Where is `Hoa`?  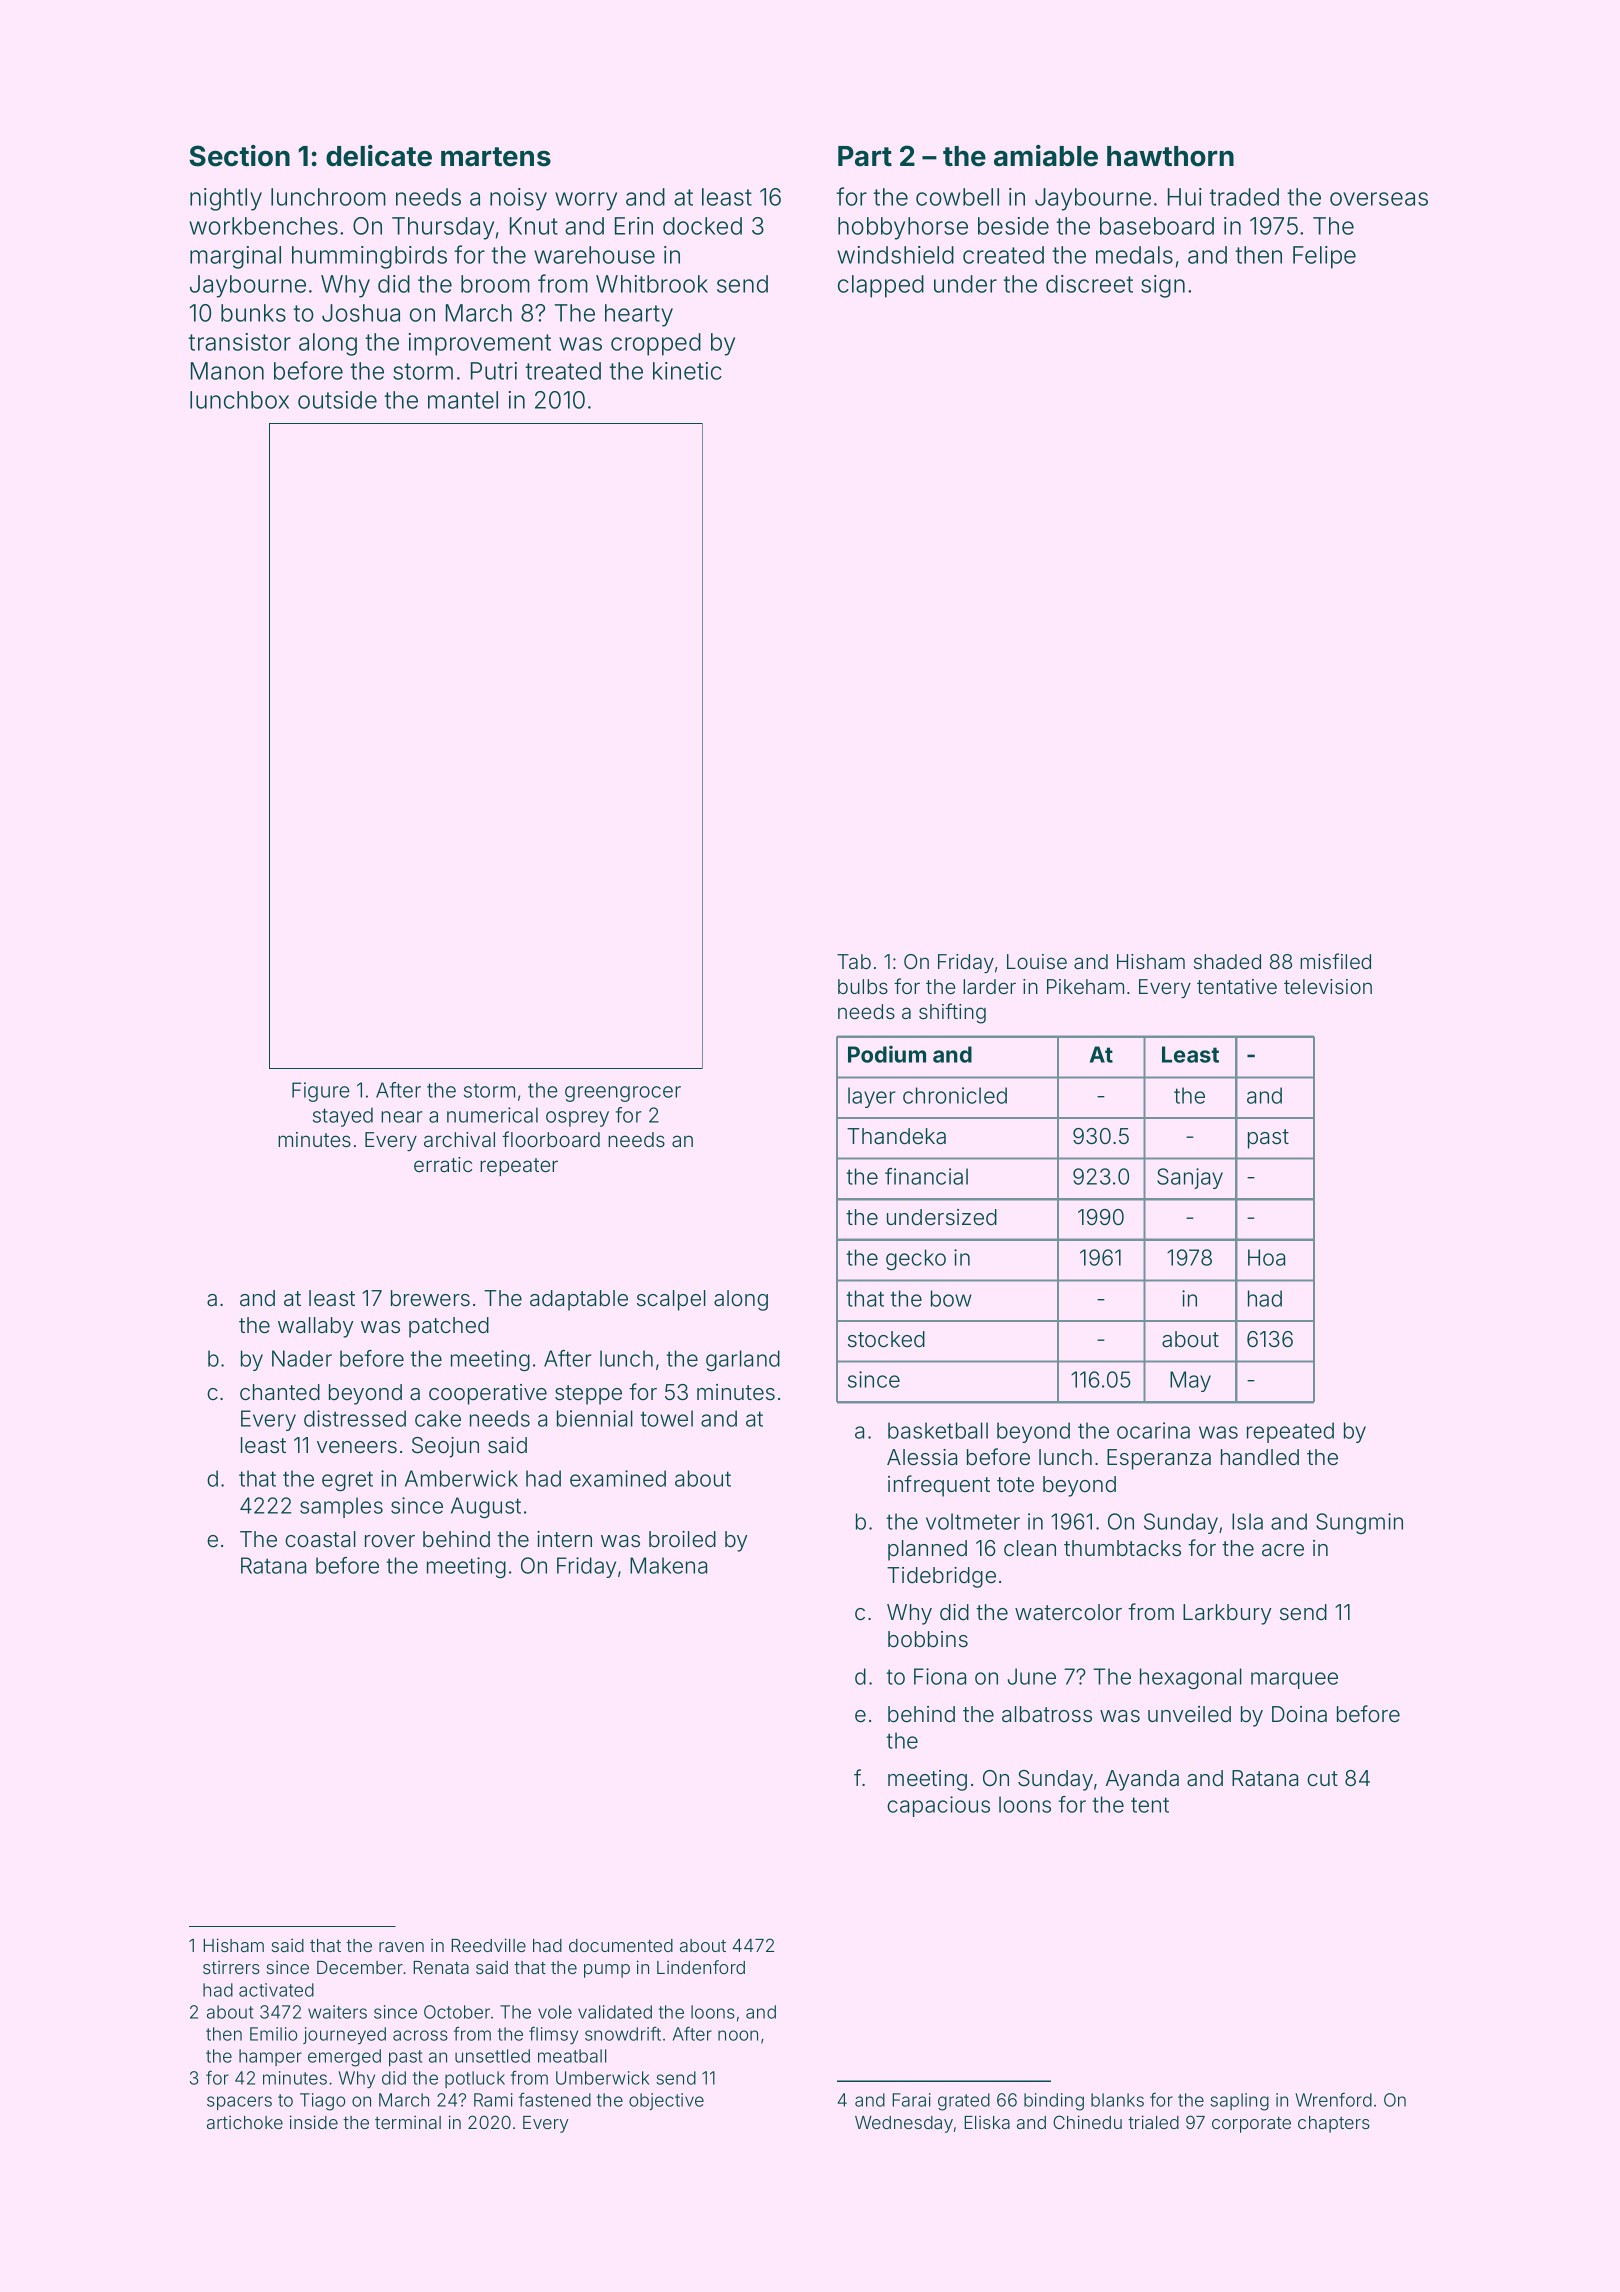 Hoa is located at coordinates (1266, 1257).
